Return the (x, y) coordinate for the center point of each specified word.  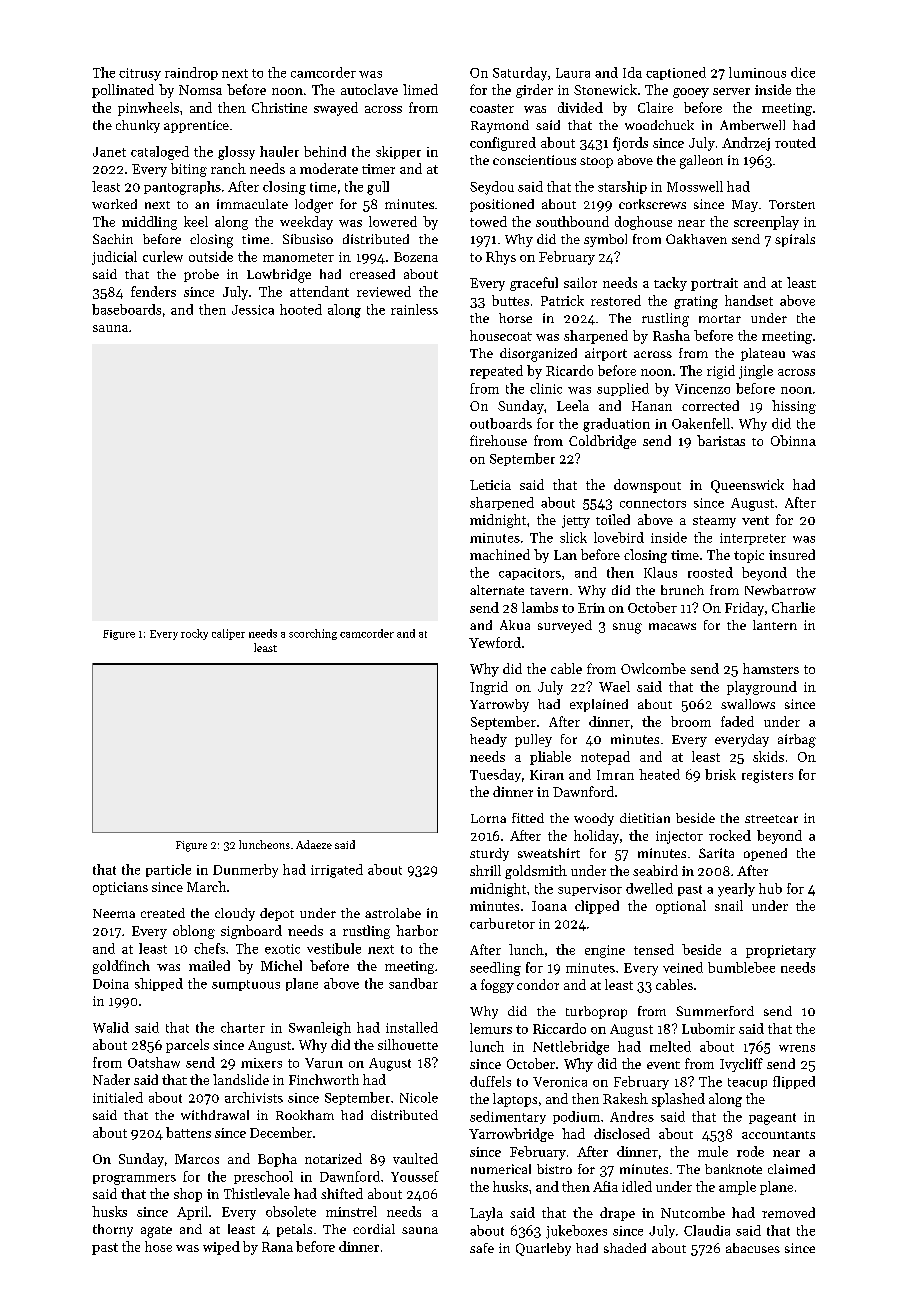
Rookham (305, 1115)
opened (765, 854)
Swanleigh (320, 1029)
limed (420, 89)
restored (616, 300)
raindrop (191, 73)
